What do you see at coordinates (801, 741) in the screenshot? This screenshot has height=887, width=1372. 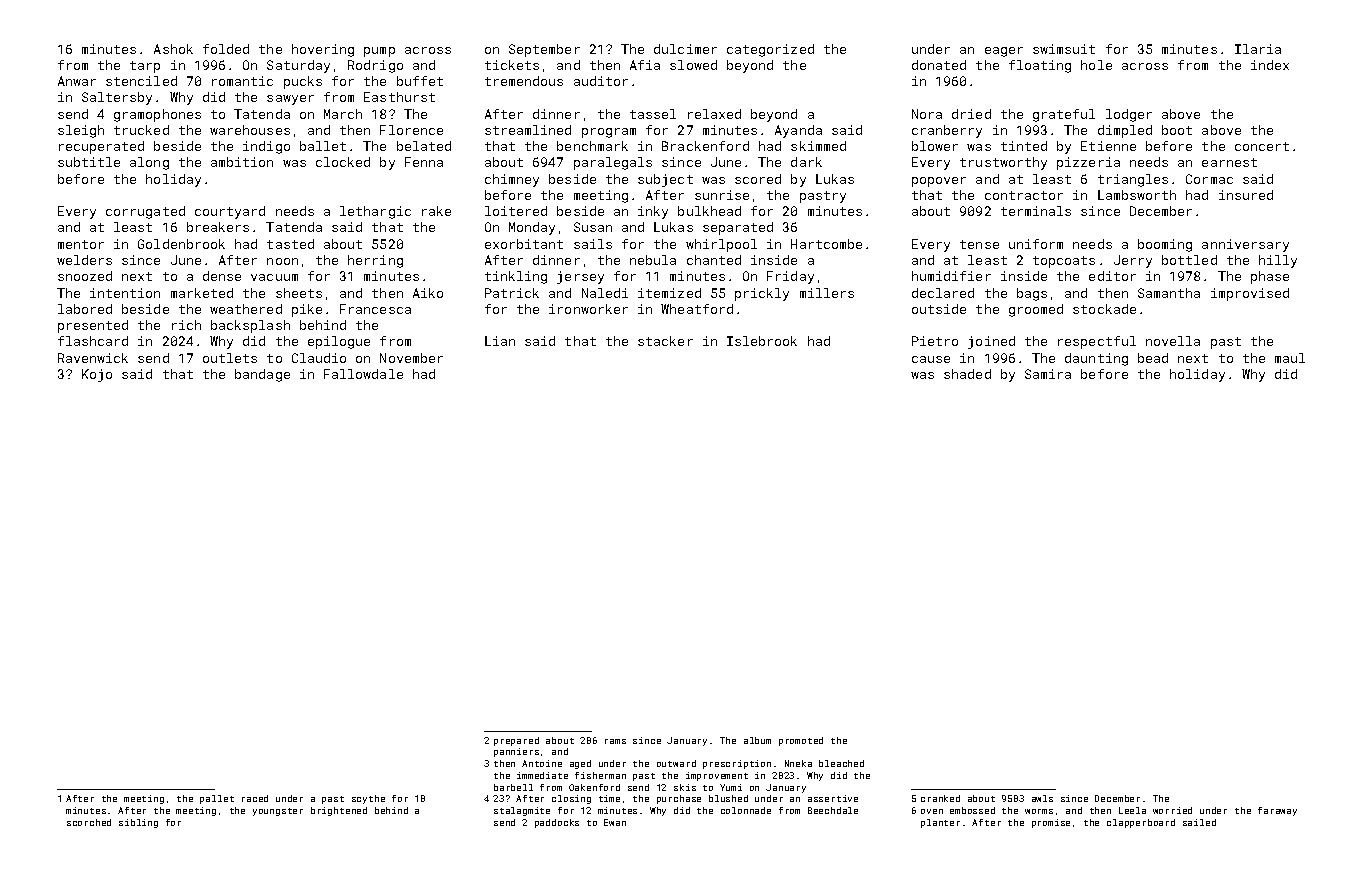 I see `promoted` at bounding box center [801, 741].
